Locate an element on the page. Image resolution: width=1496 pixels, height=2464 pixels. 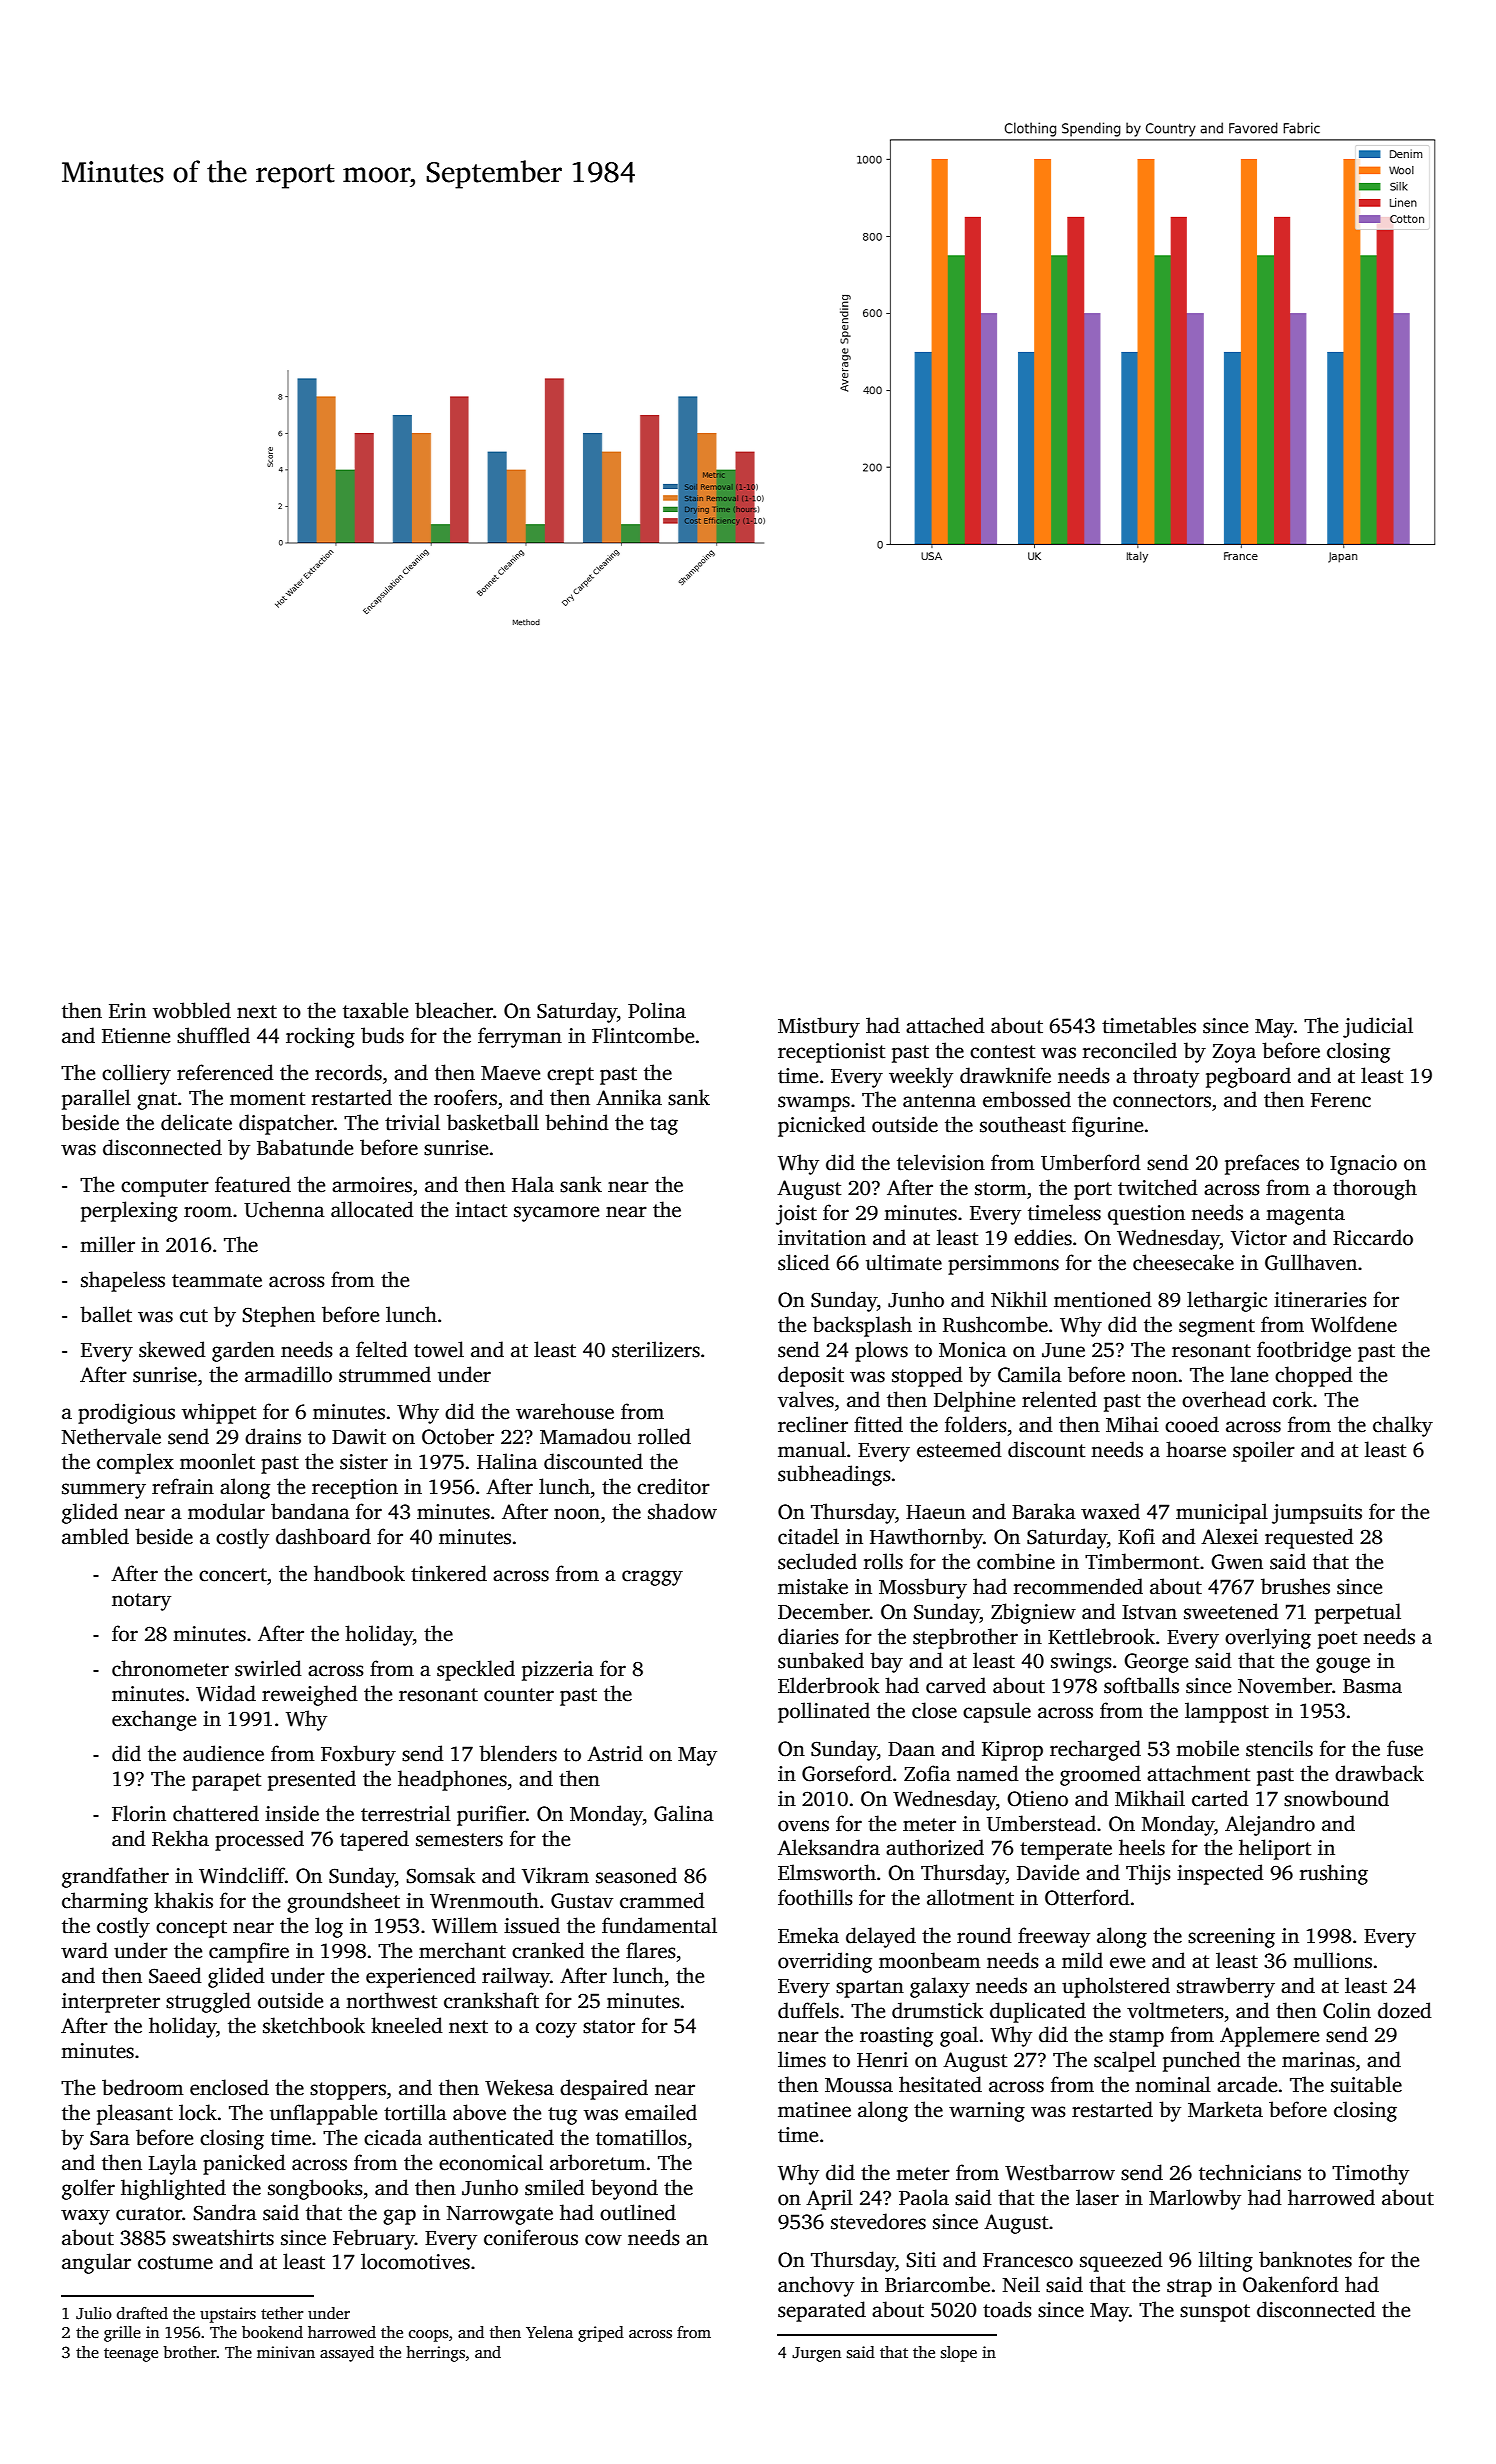
foothills is located at coordinates (815, 1897).
